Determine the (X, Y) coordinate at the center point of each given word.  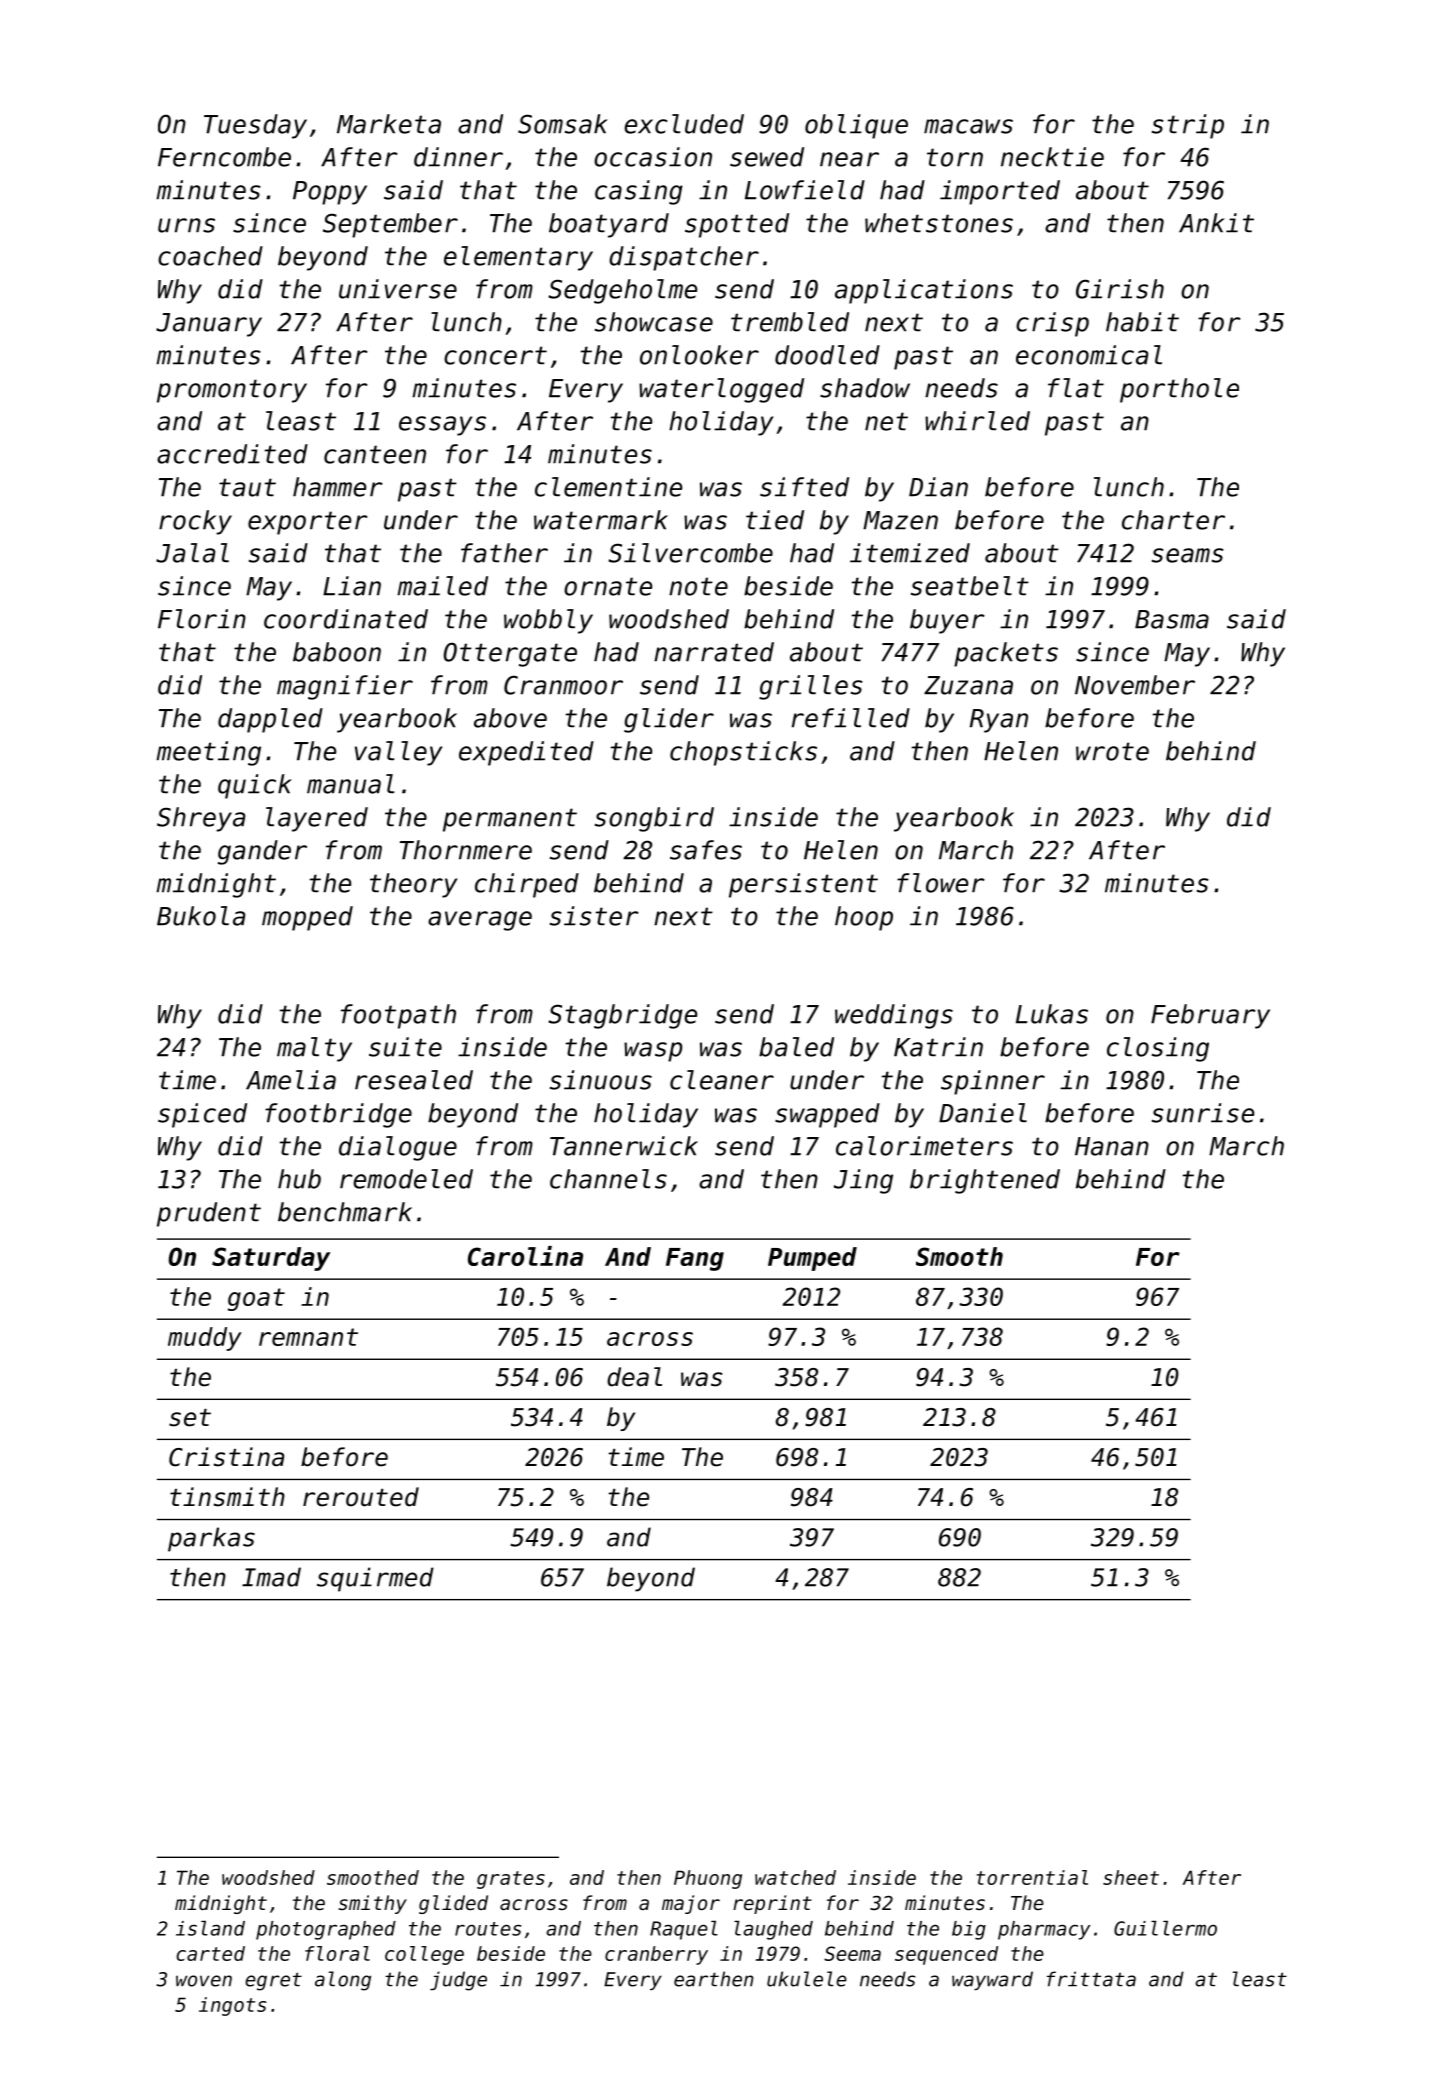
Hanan (1112, 1146)
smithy (373, 1904)
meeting (208, 753)
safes (706, 850)
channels (608, 1179)
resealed (414, 1080)
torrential (1032, 1877)
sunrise (1203, 1113)
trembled (790, 322)
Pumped (812, 1259)
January (209, 325)
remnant (308, 1337)
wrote (1112, 751)
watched (795, 1877)
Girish (1120, 289)
